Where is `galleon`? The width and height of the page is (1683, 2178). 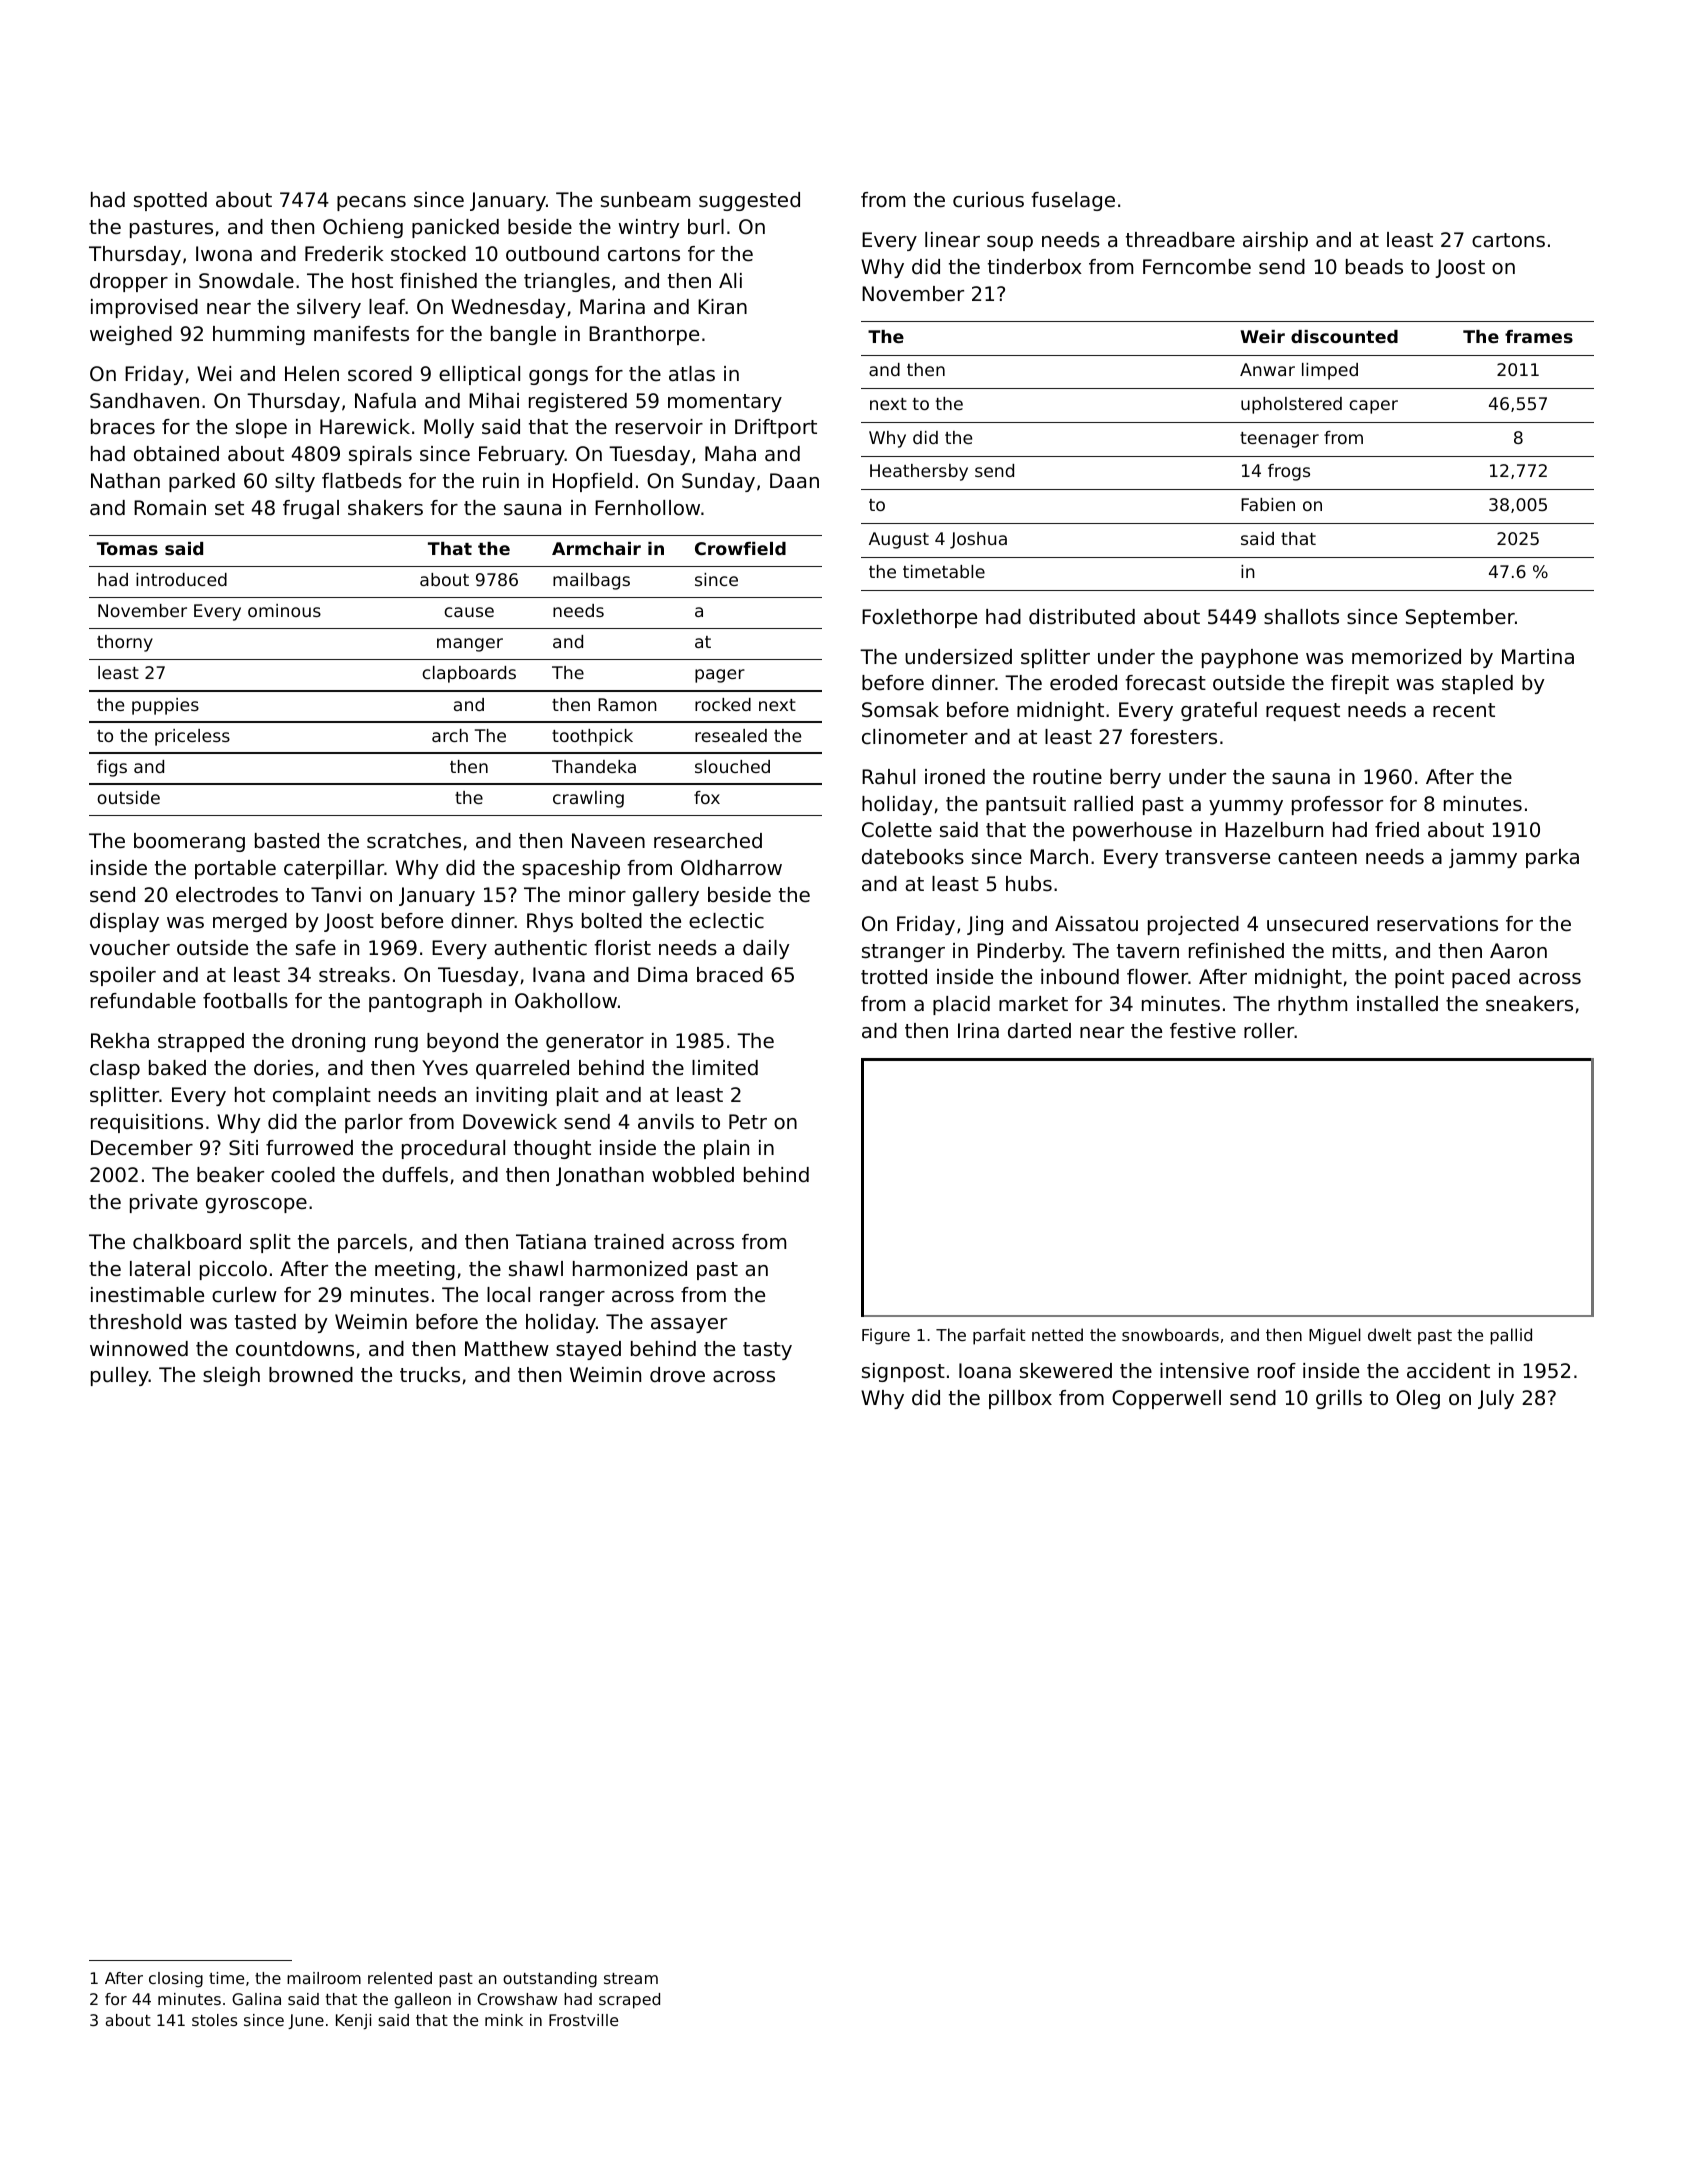
galleon is located at coordinates (422, 2001).
